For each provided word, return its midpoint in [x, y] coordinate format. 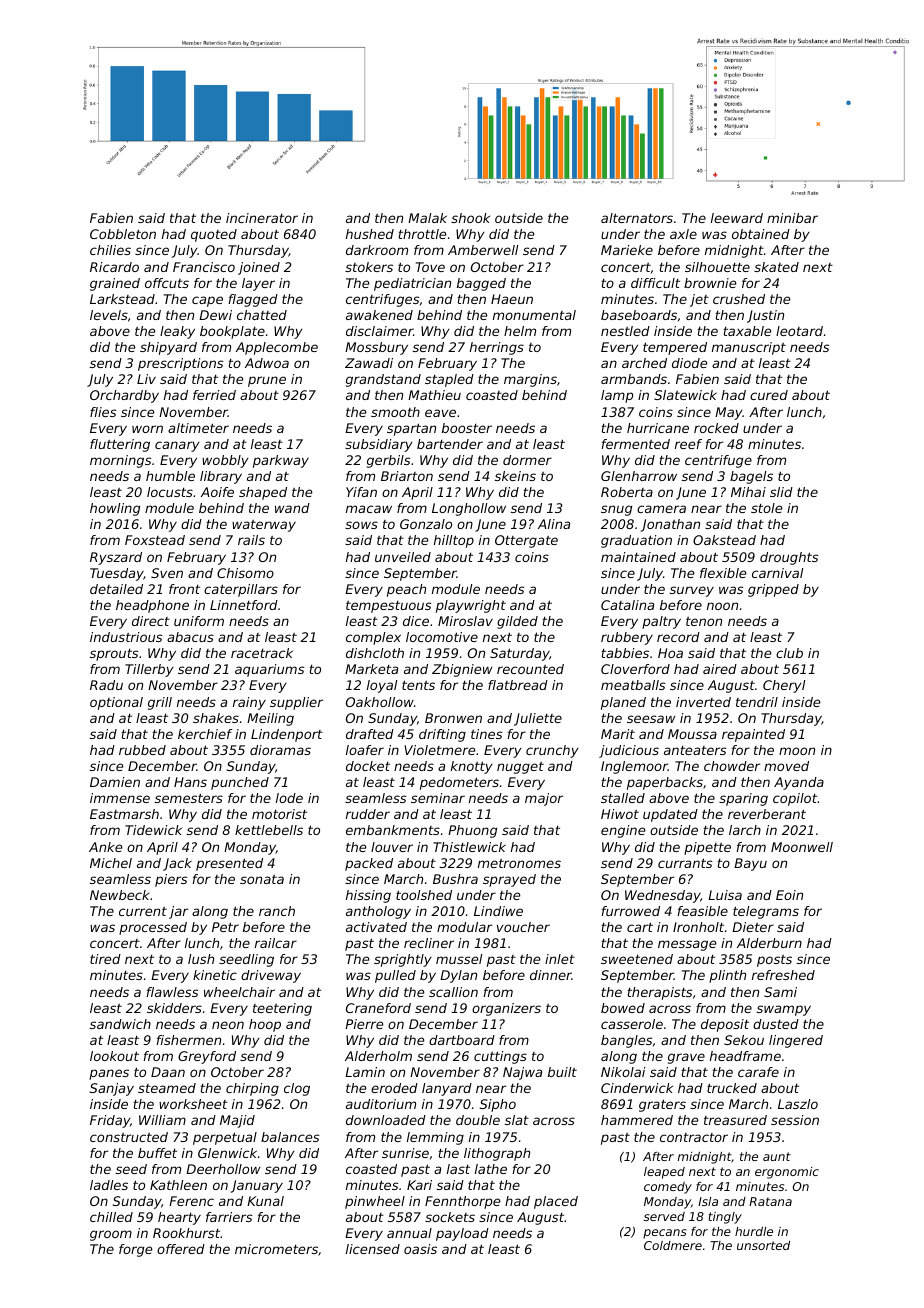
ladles [109, 1185]
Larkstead [122, 299]
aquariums [269, 670]
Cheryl [784, 686]
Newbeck [119, 895]
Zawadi [369, 363]
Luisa [725, 895]
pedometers [459, 783]
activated [376, 927]
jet [699, 300]
